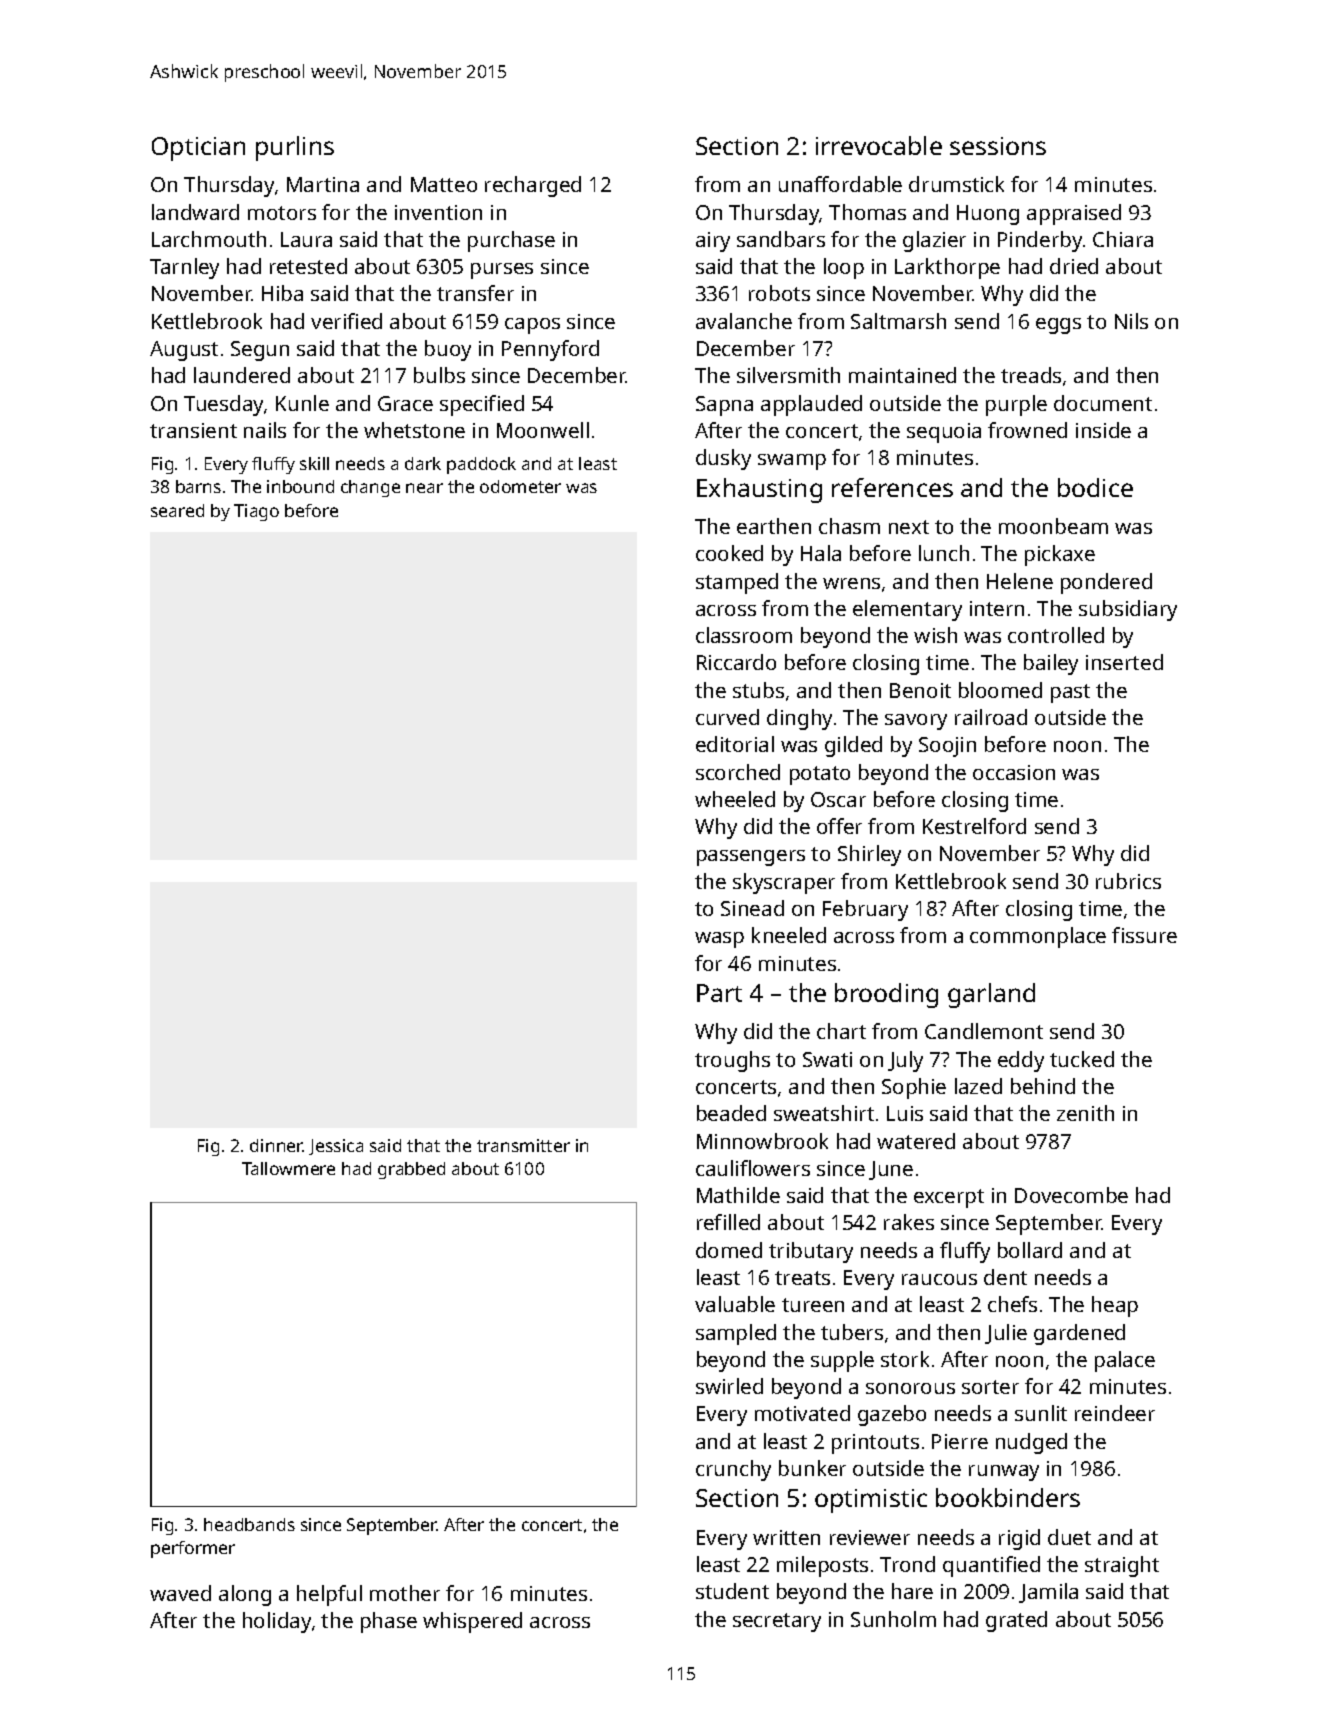  Describe the element at coordinates (735, 799) in the image. I see `wheeled` at that location.
